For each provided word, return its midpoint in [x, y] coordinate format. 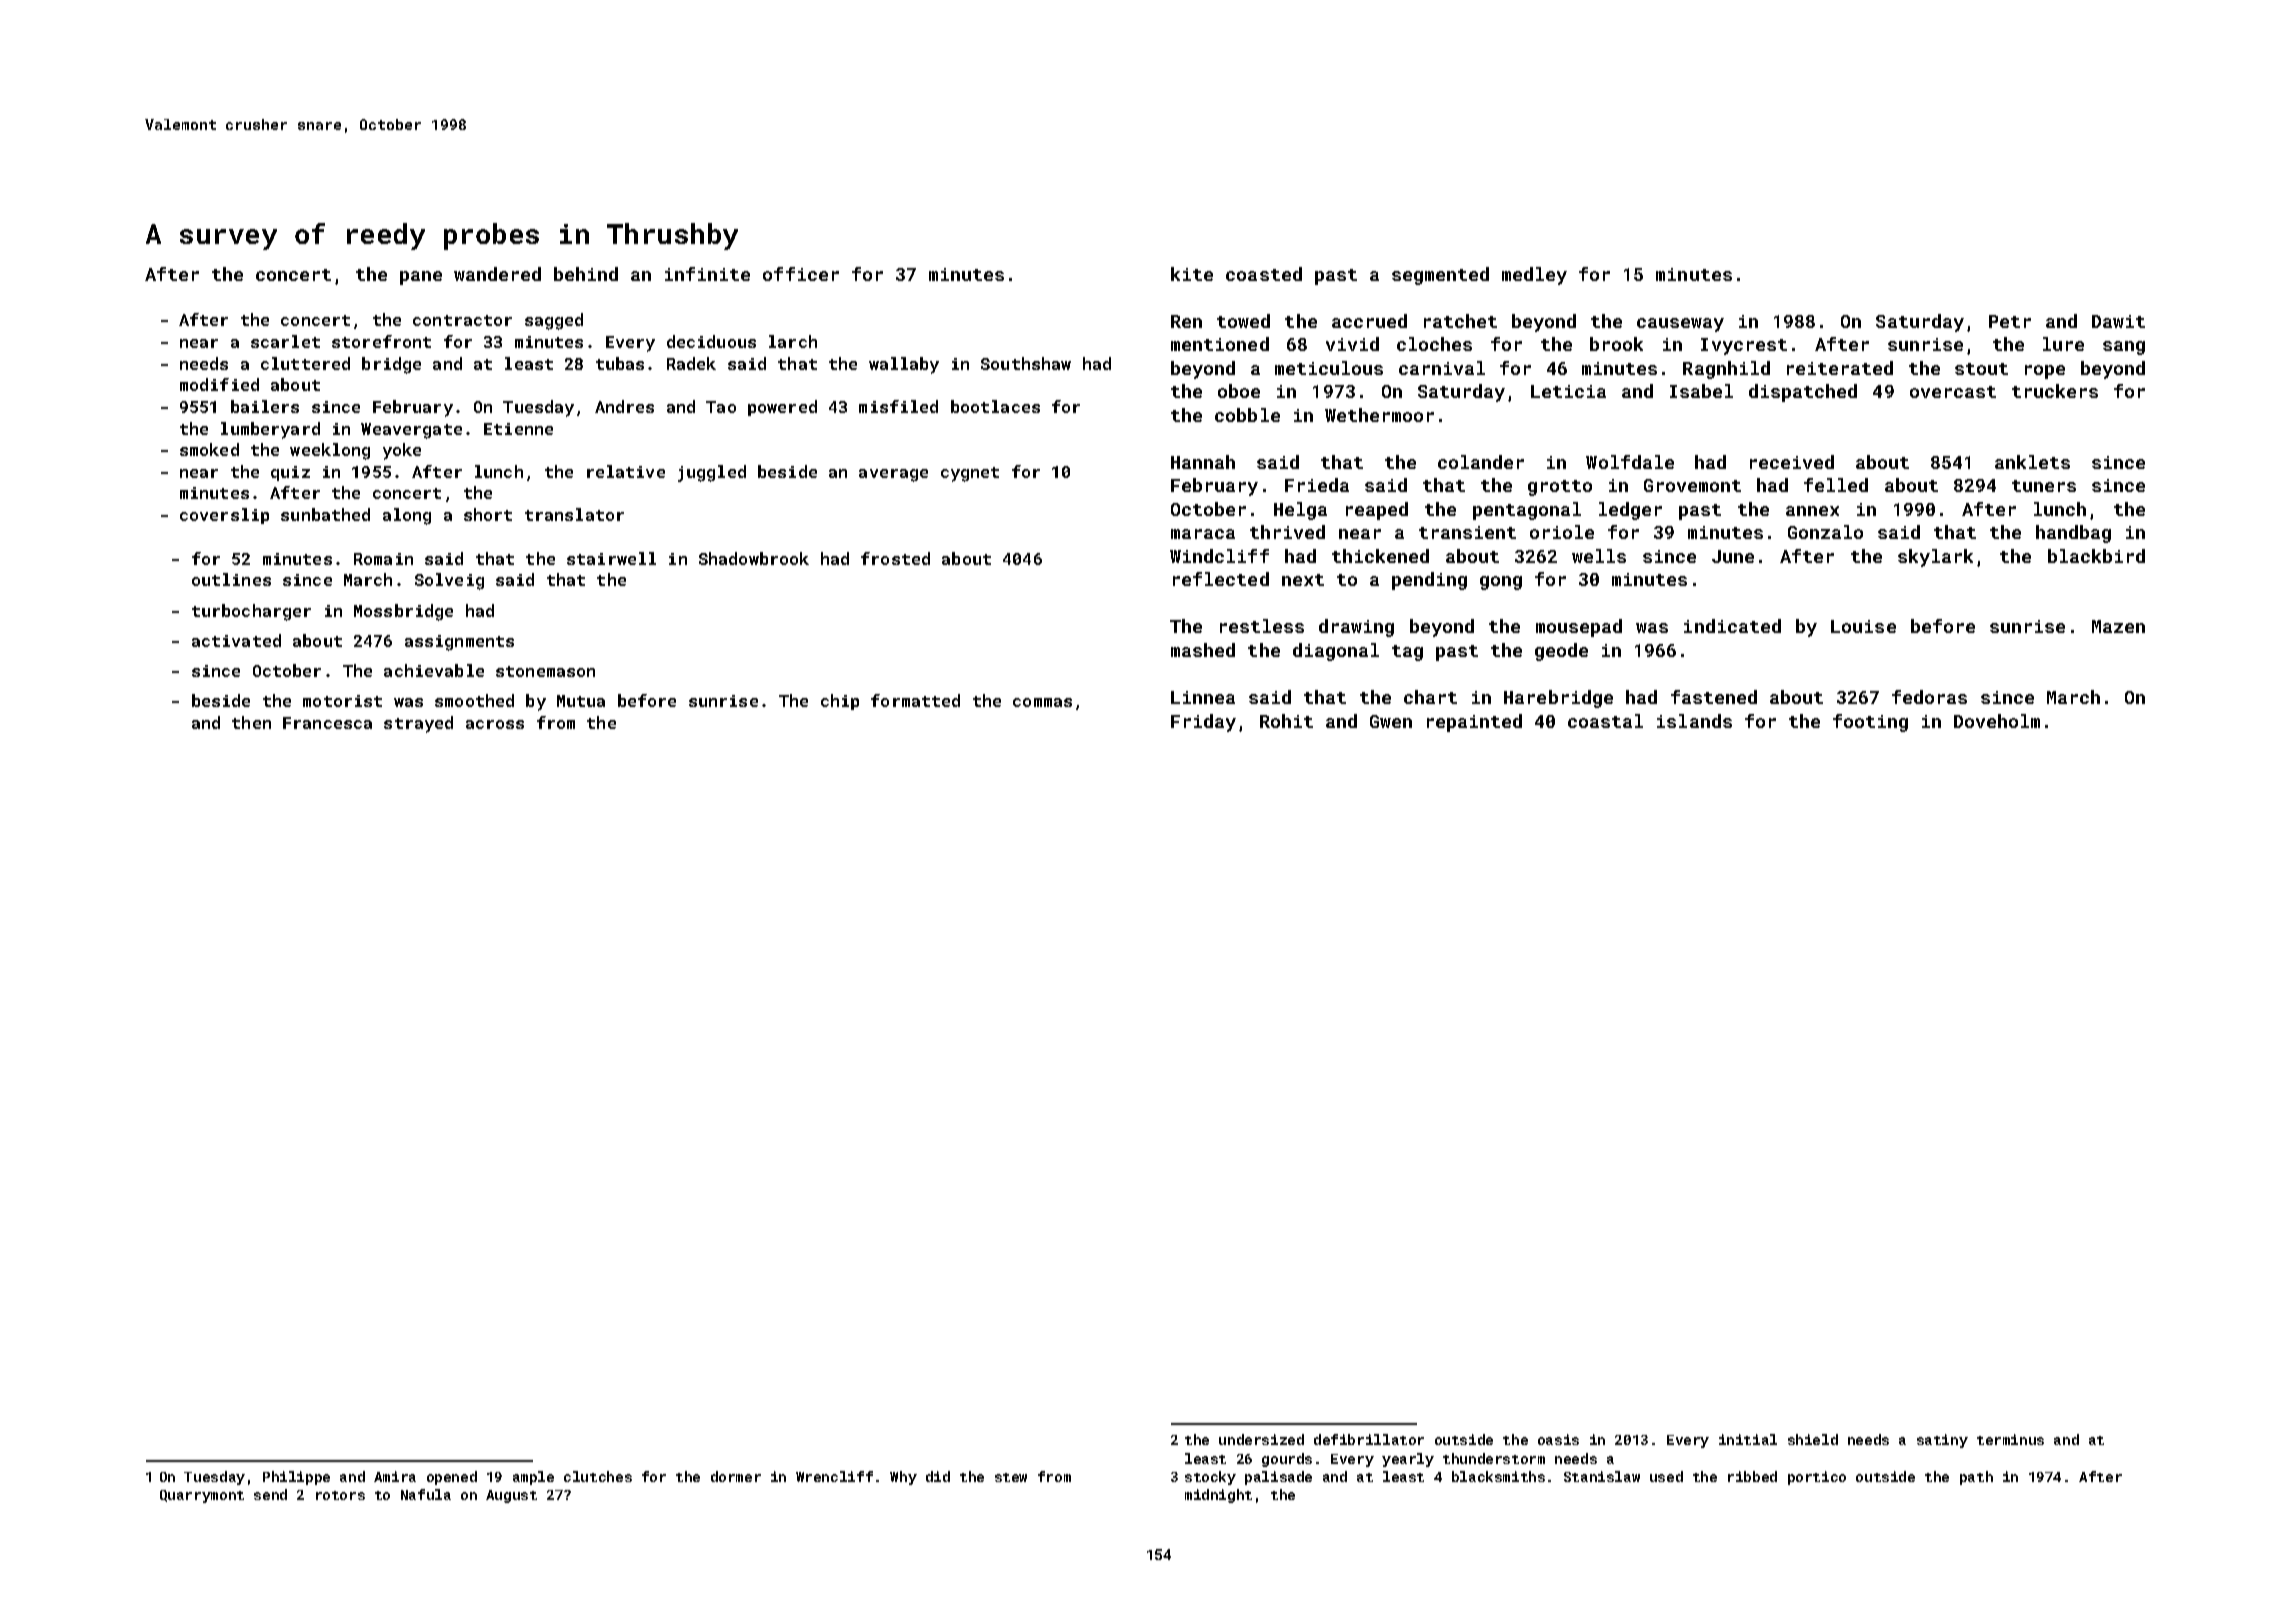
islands [1694, 721]
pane [421, 278]
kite [1192, 274]
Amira [395, 1476]
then [251, 722]
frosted [895, 558]
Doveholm [1997, 721]
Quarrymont [202, 1496]
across [495, 724]
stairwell [611, 558]
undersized [1261, 1439]
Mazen [2118, 626]
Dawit [2118, 321]
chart [1430, 697]
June [1733, 556]
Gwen [1391, 721]
